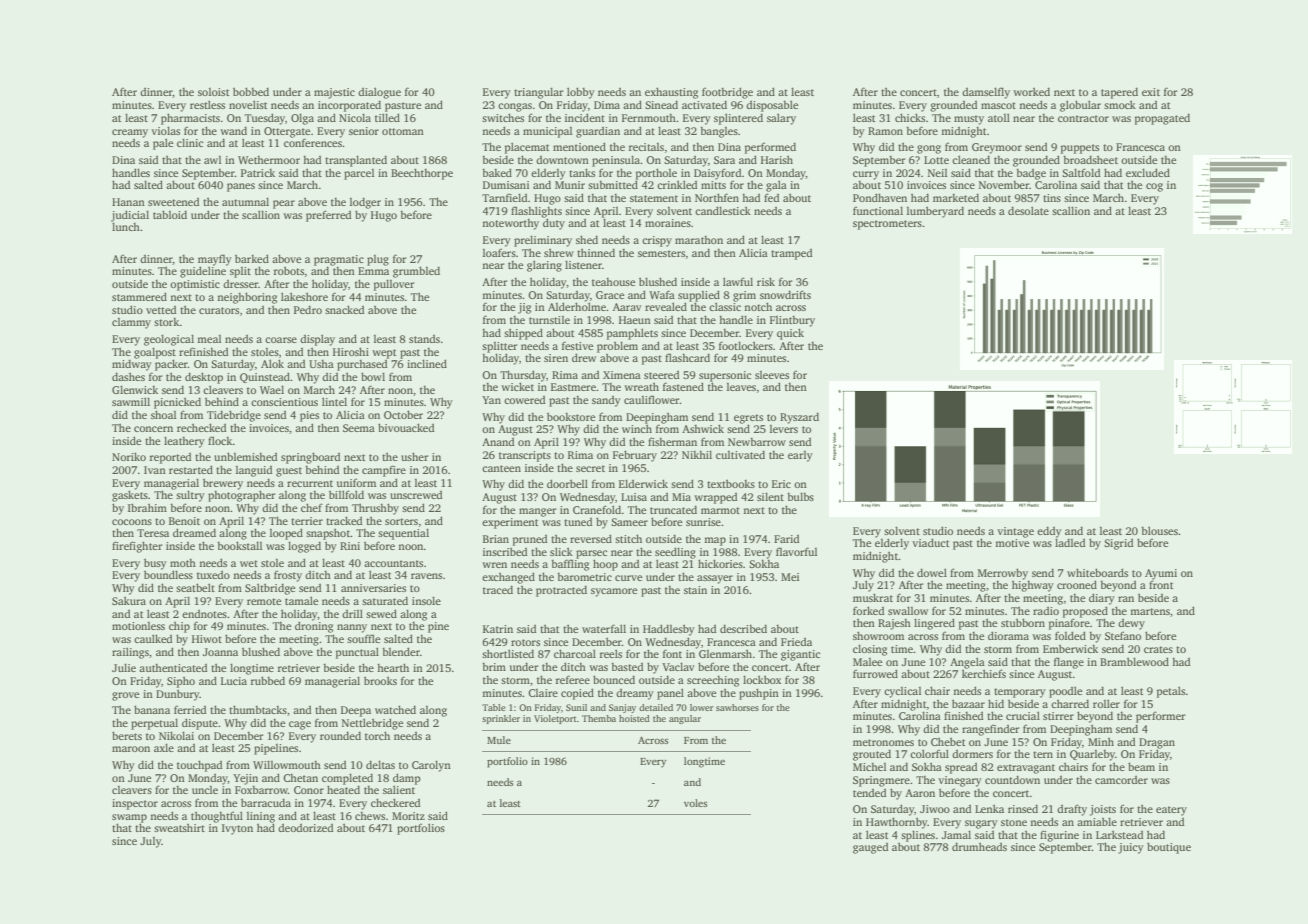 The image size is (1308, 924). I want to click on performer, so click(1161, 717).
